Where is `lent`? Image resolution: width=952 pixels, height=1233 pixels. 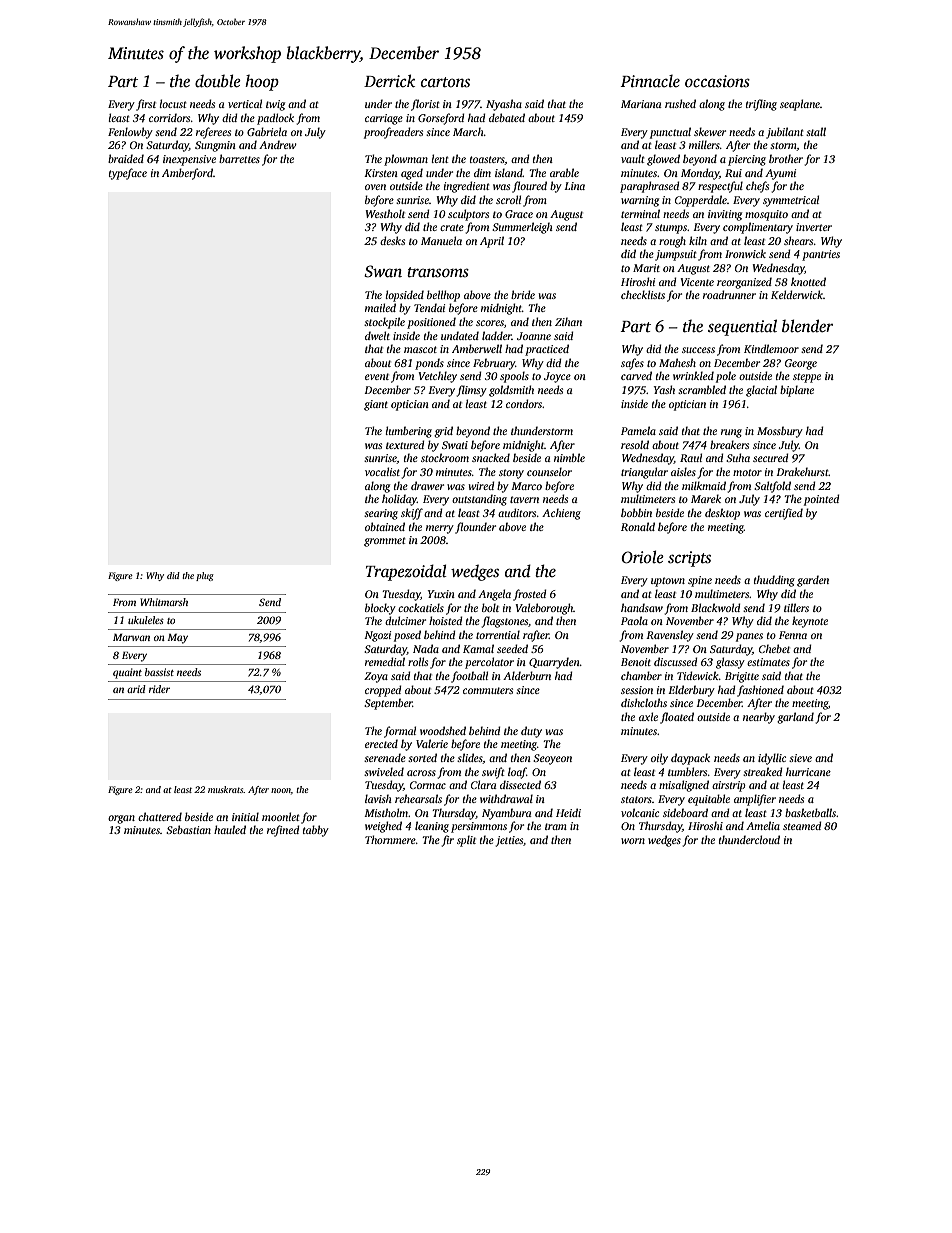 lent is located at coordinates (440, 158).
